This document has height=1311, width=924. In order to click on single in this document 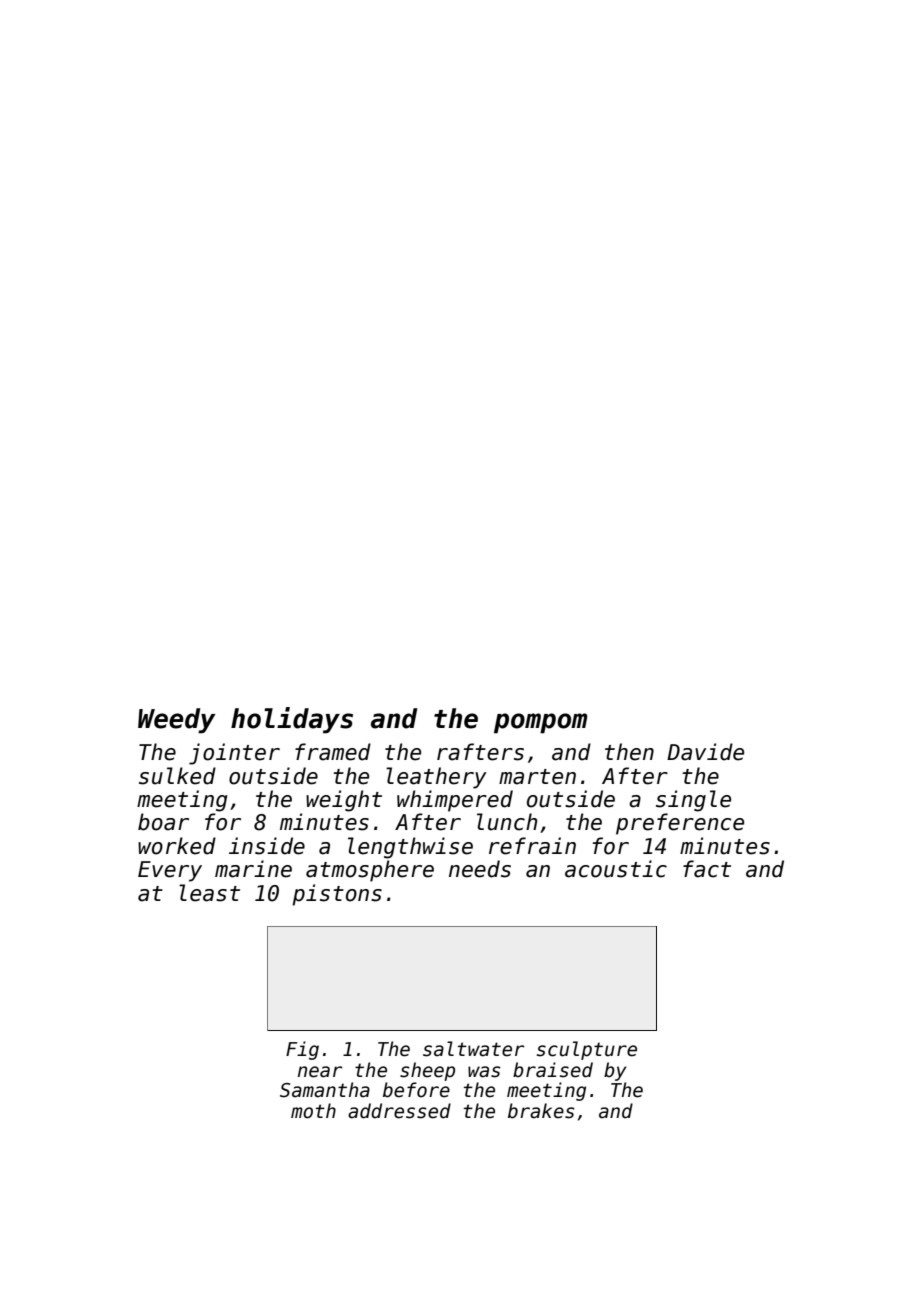, I will do `click(693, 801)`.
